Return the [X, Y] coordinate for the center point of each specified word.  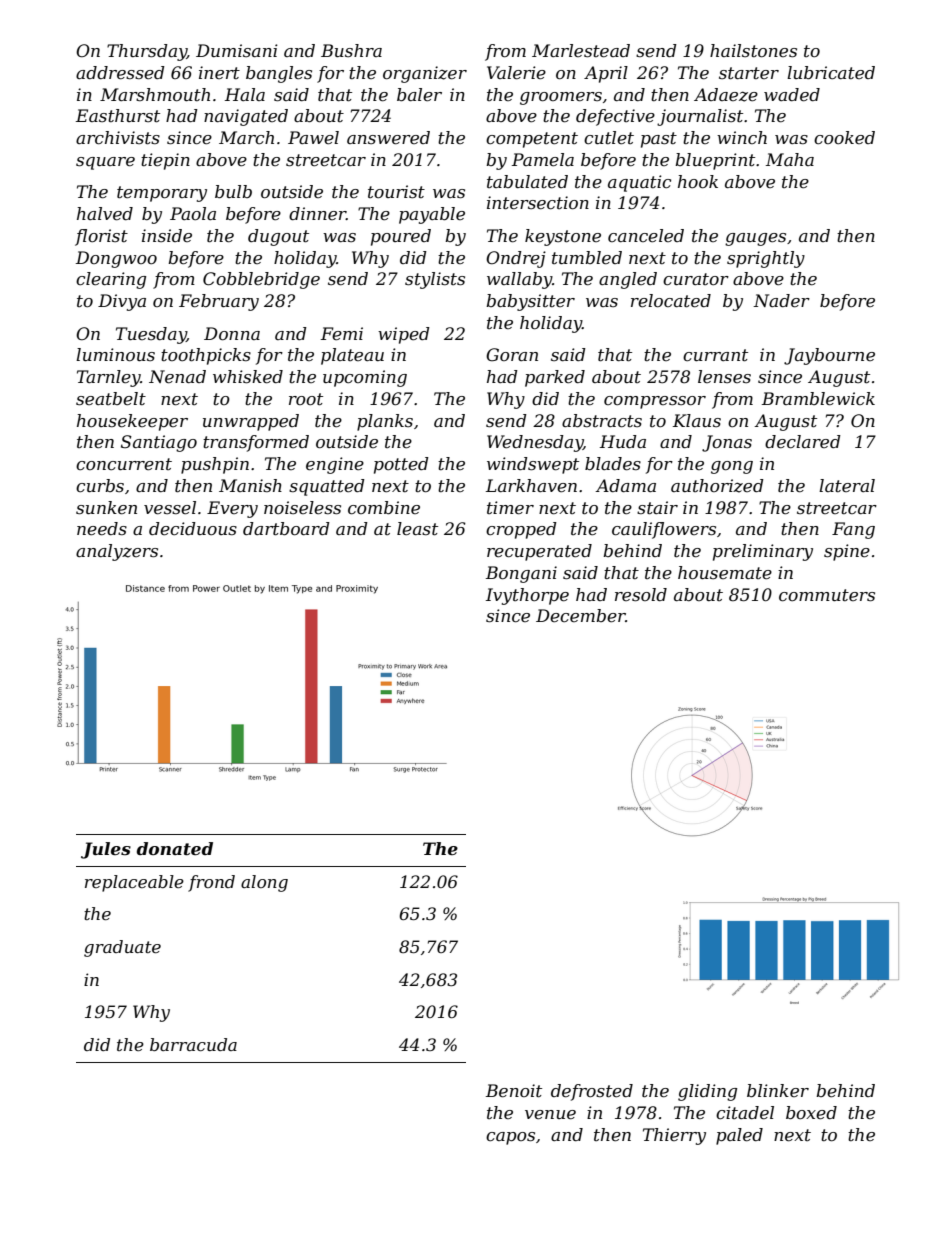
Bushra [351, 50]
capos [510, 1138]
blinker [778, 1090]
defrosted [592, 1092]
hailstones [753, 51]
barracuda [193, 1044]
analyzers [117, 552]
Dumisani [237, 50]
